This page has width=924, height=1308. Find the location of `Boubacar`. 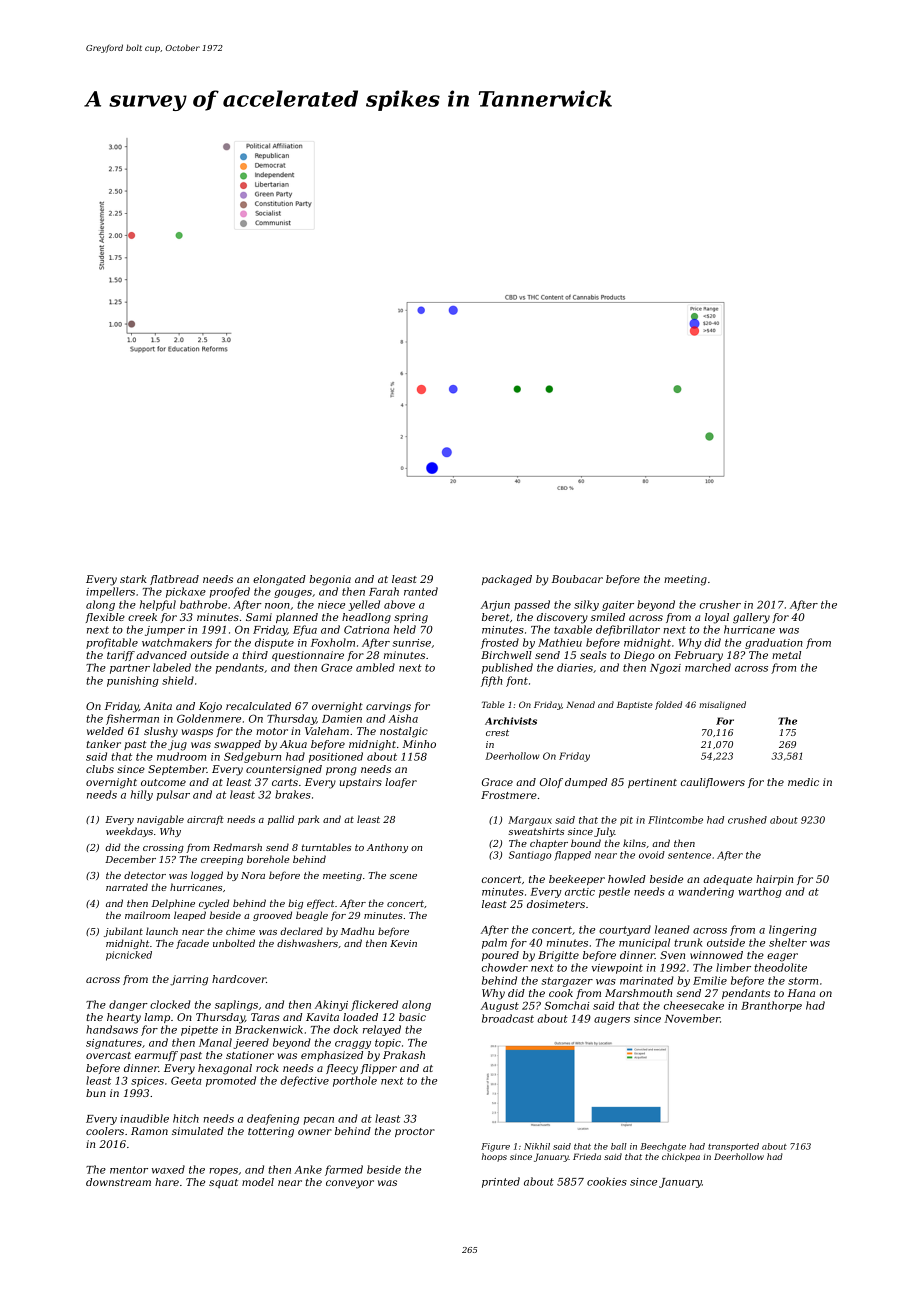

Boubacar is located at coordinates (577, 579).
